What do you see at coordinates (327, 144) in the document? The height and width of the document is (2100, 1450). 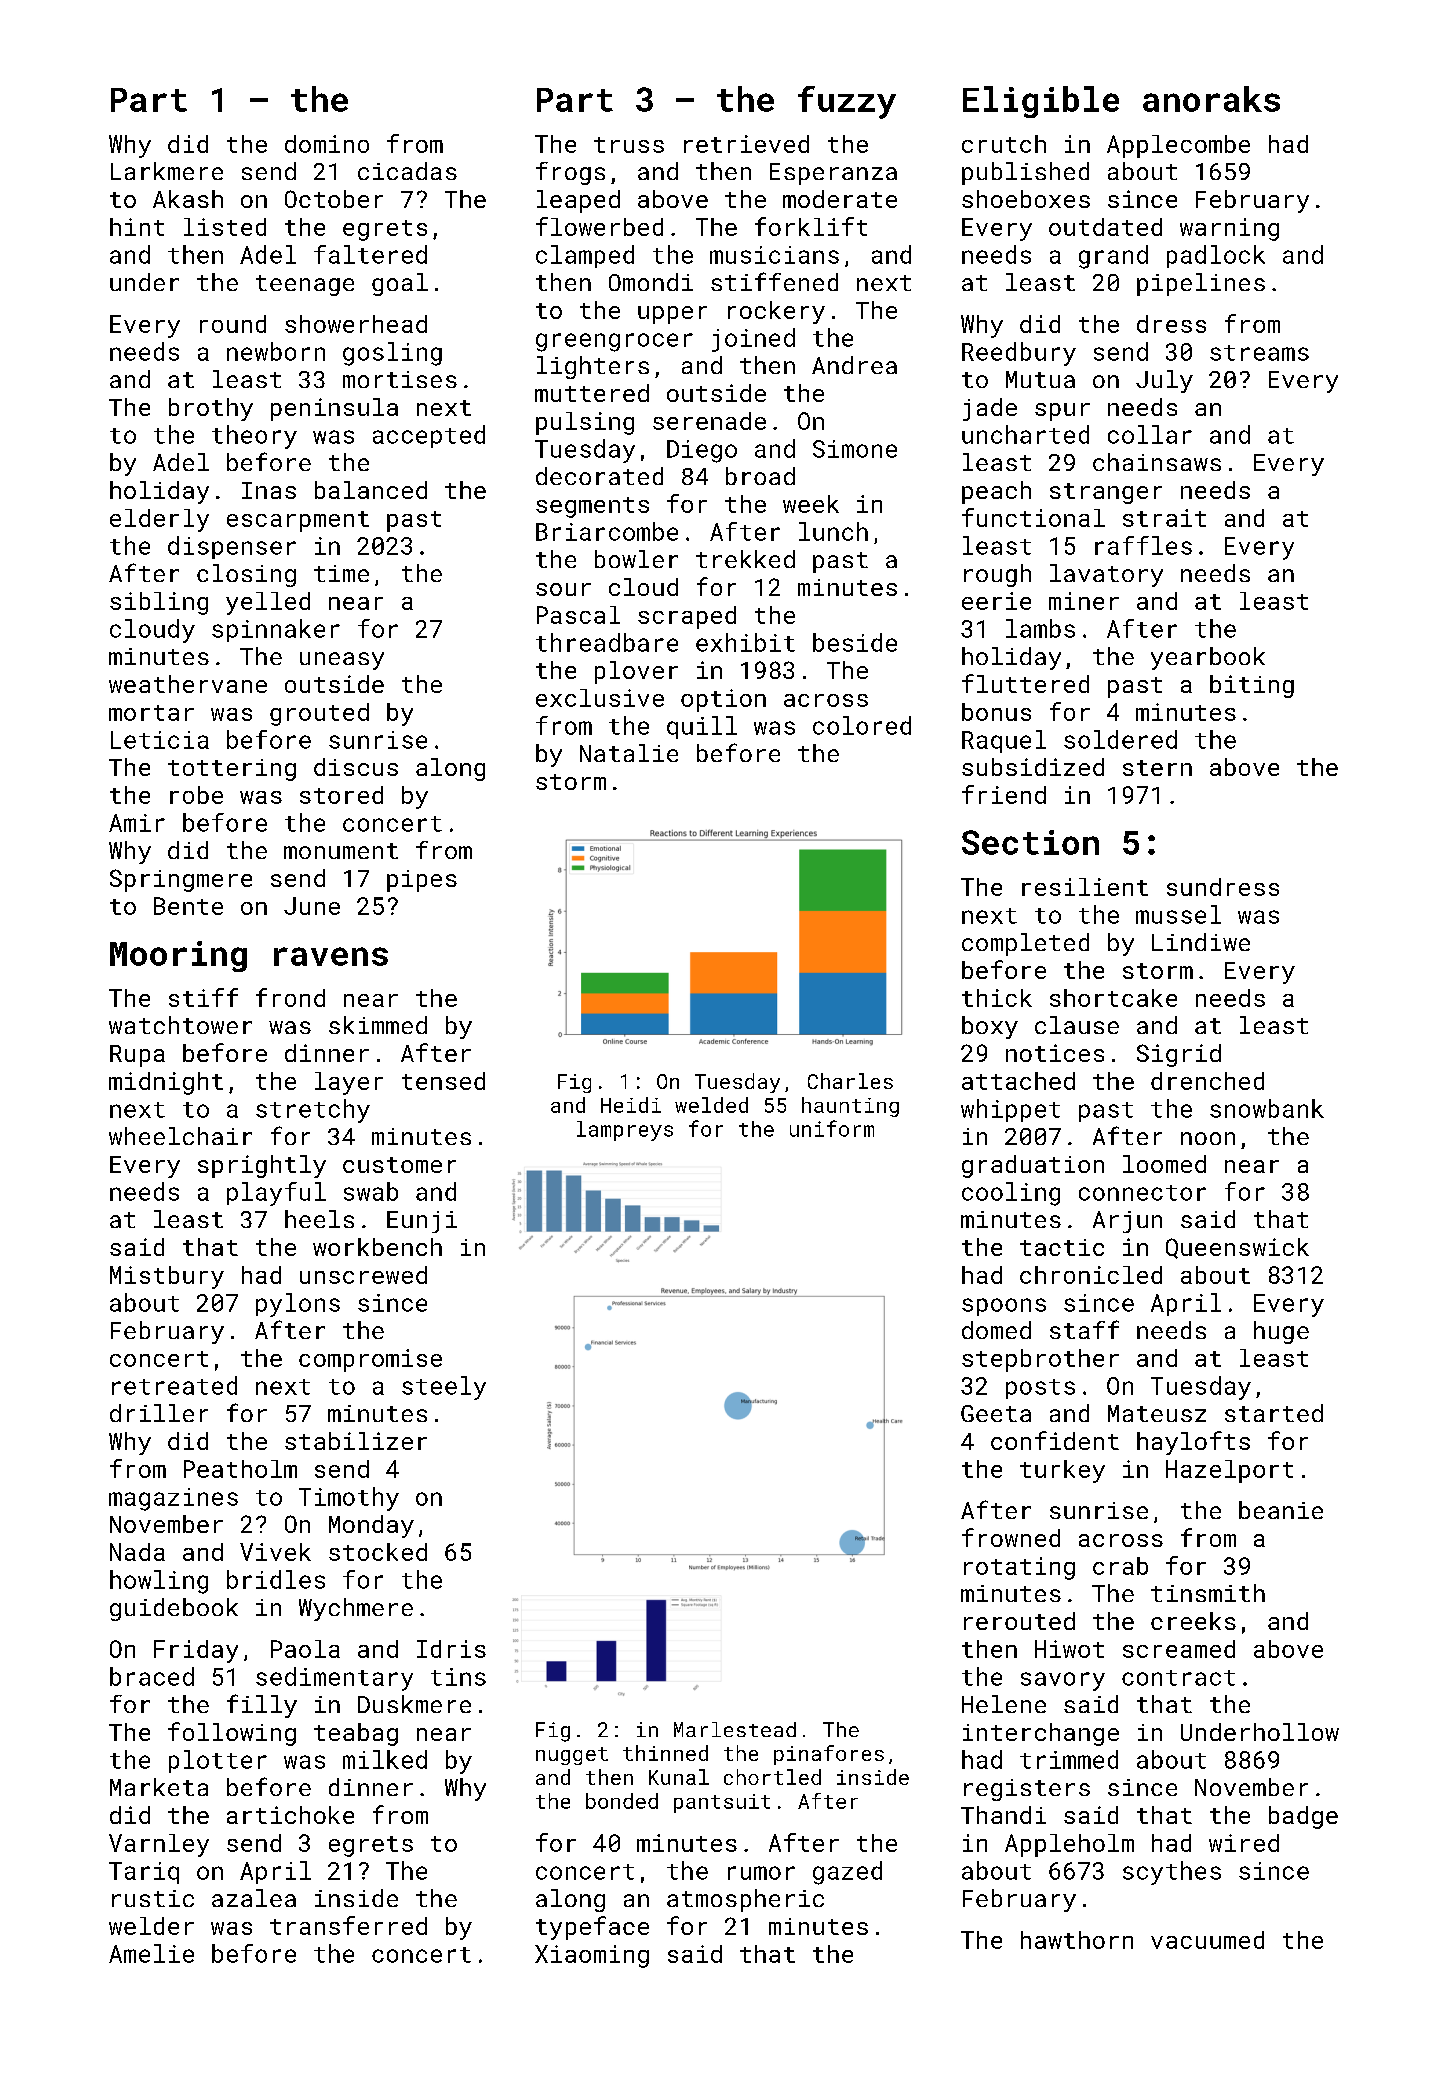 I see `domino` at bounding box center [327, 144].
